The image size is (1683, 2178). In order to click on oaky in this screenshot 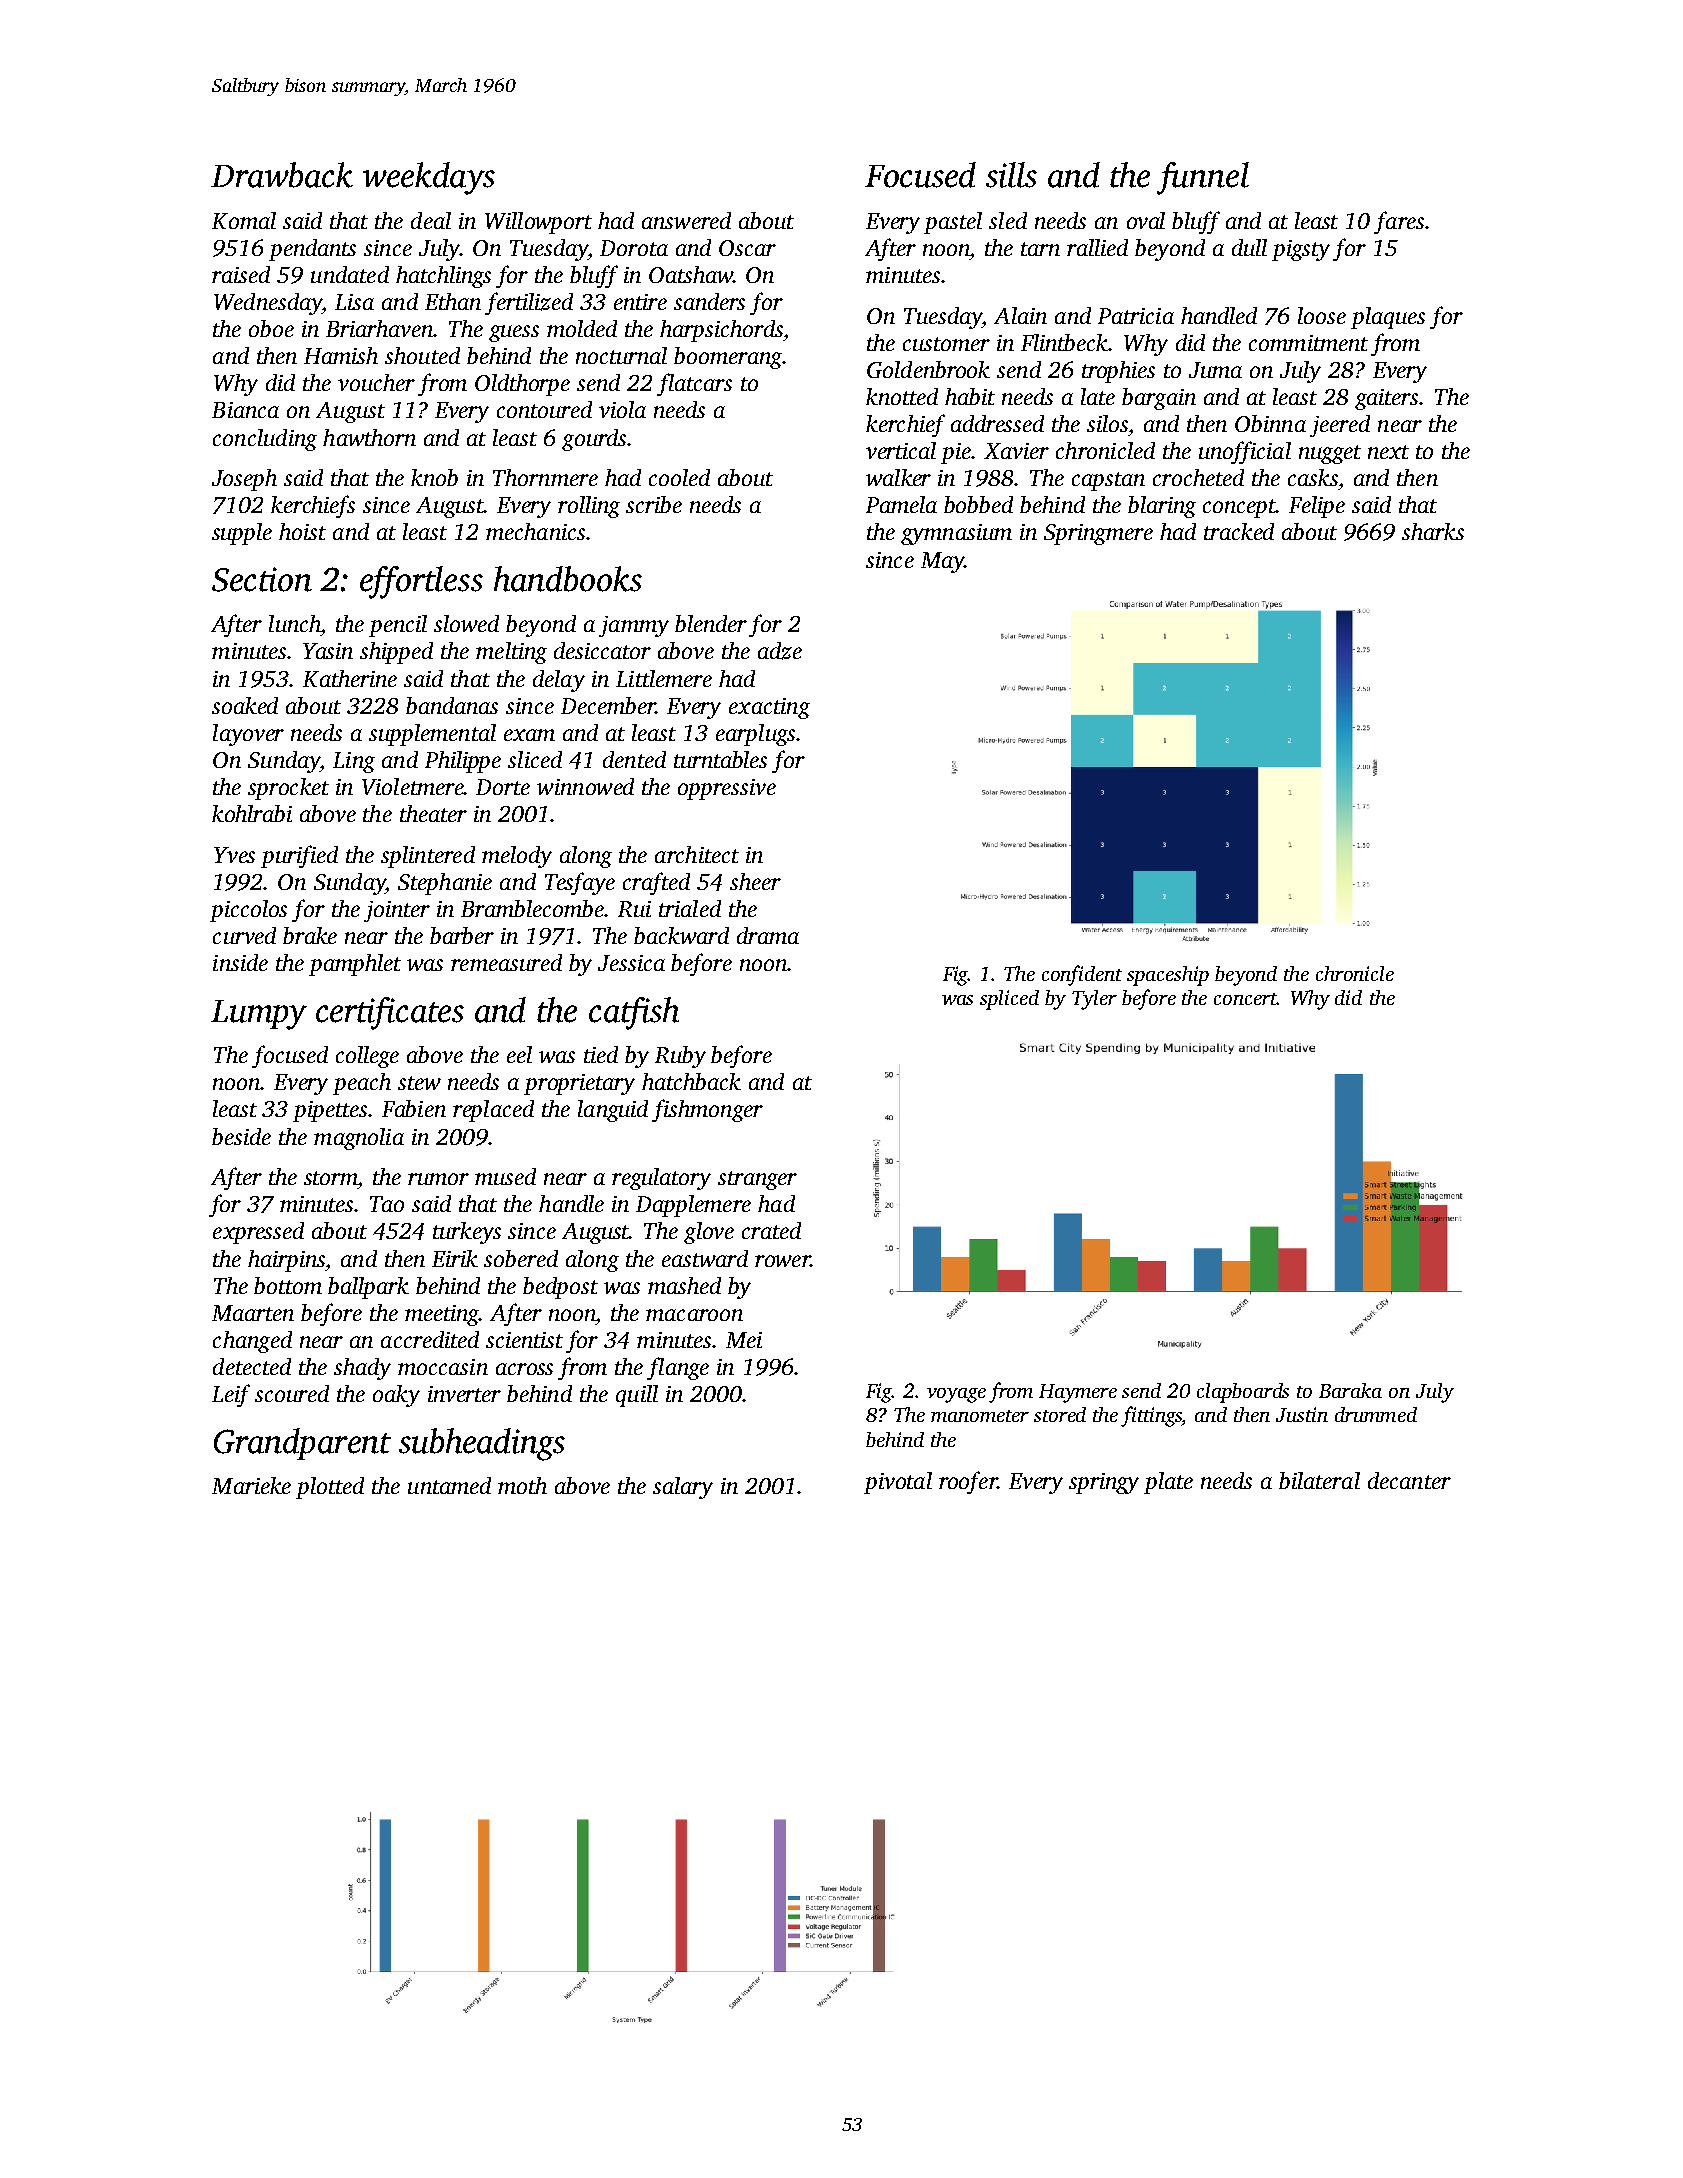, I will do `click(396, 1396)`.
